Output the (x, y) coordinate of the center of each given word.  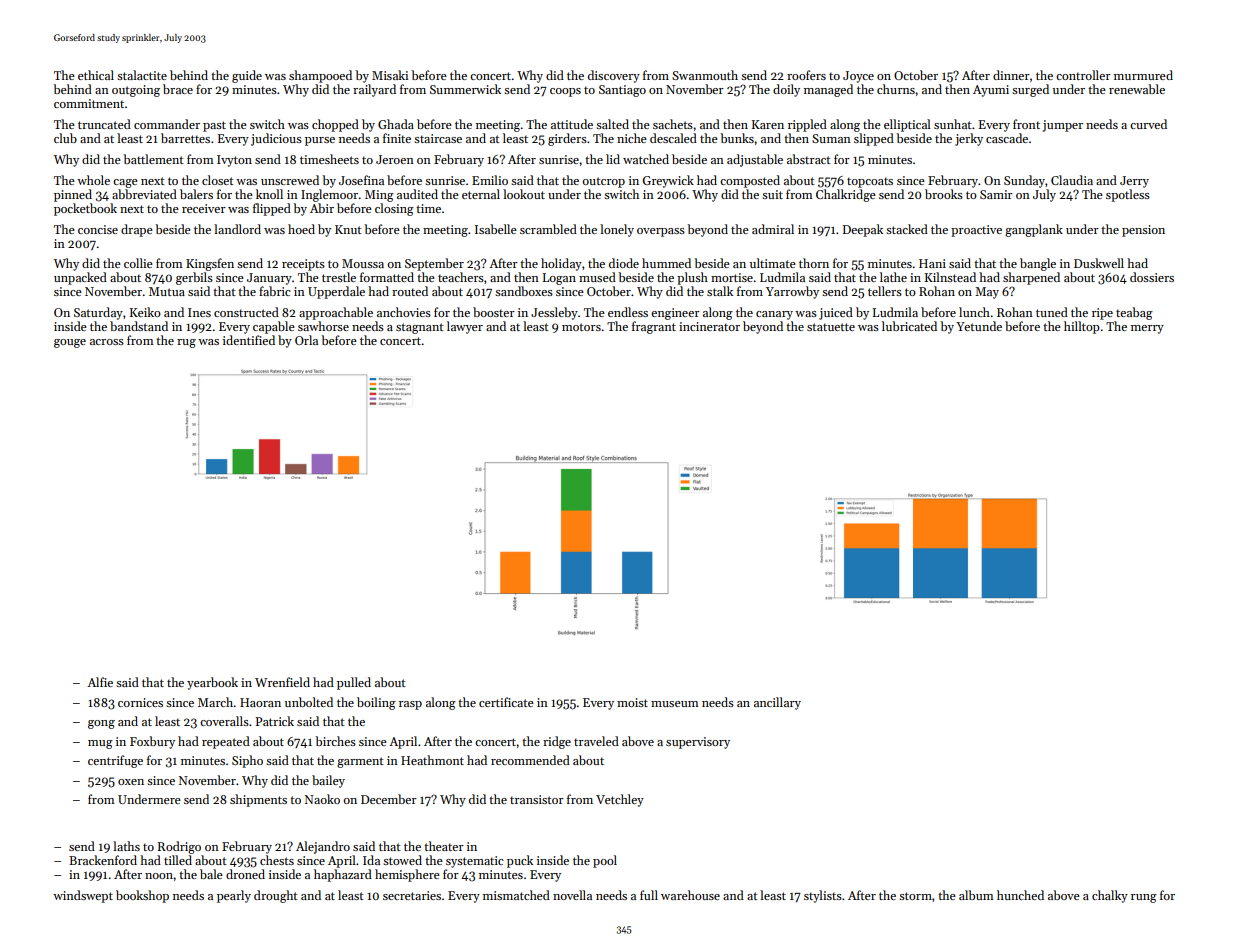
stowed (402, 860)
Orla (306, 340)
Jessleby (554, 313)
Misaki (390, 75)
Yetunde (979, 326)
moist (632, 702)
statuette (831, 327)
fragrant (654, 327)
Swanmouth (705, 75)
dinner (1011, 75)
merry (1147, 329)
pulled (354, 683)
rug (186, 343)
